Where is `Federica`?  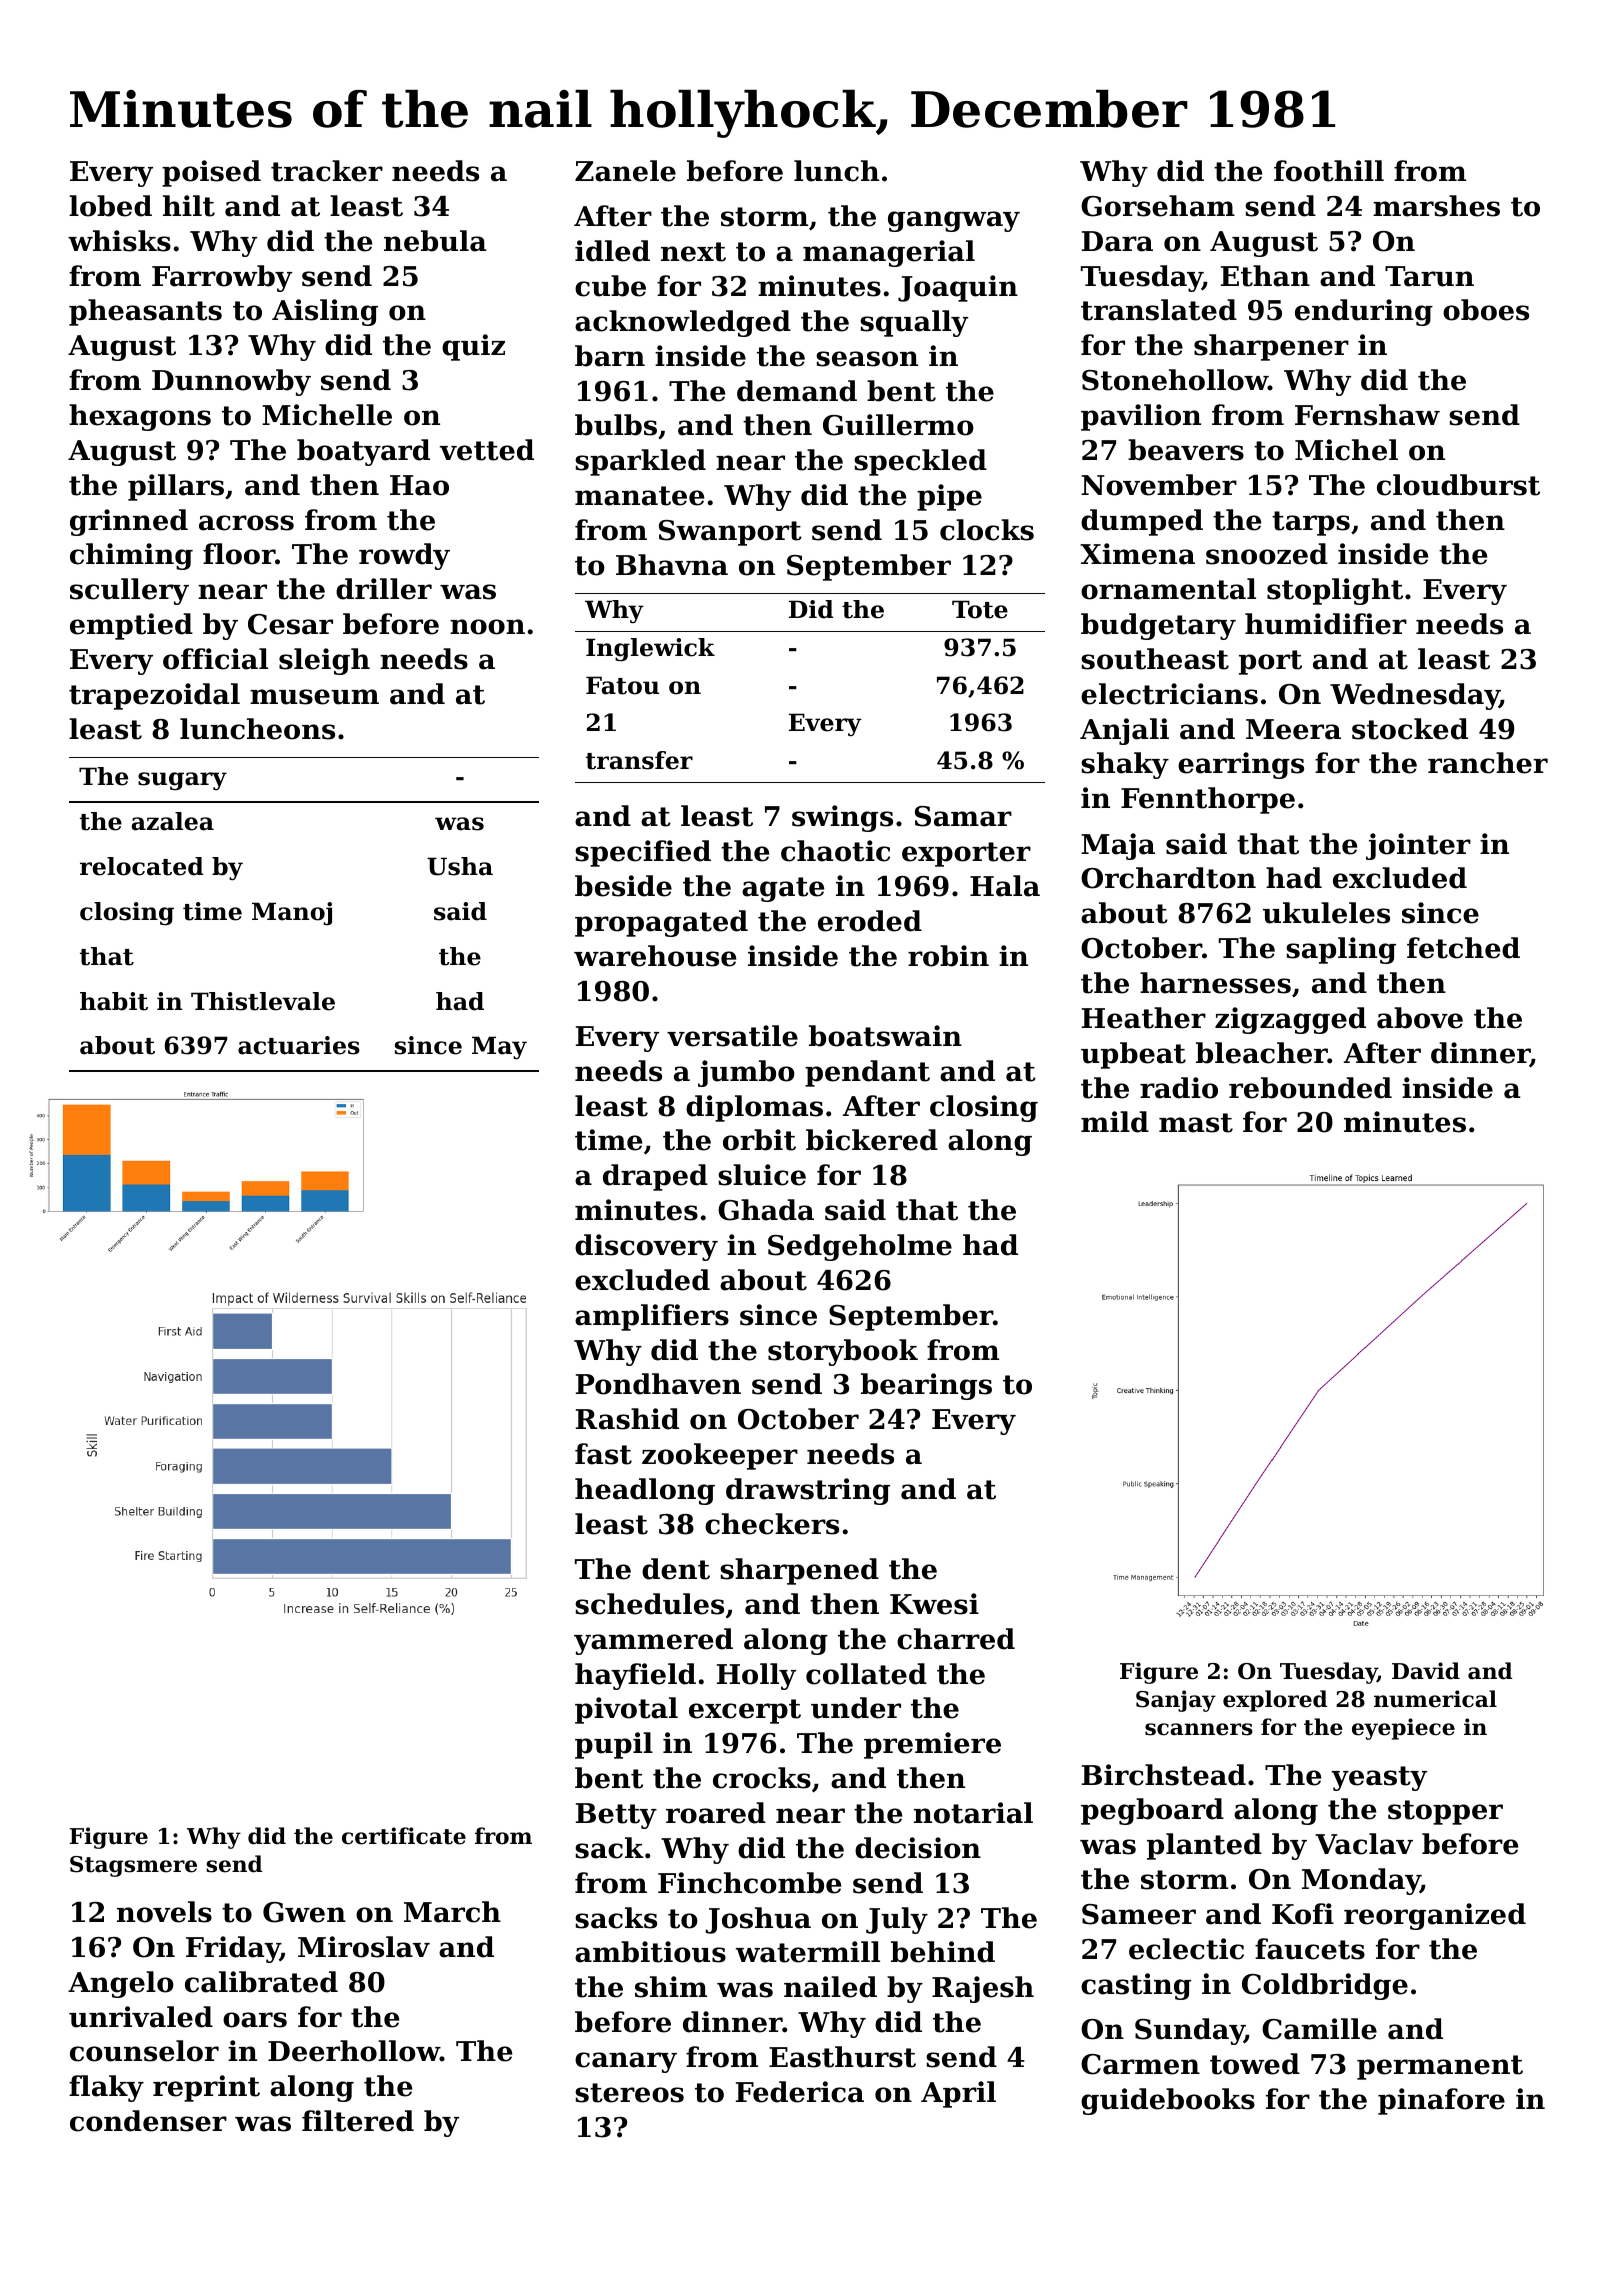 Federica is located at coordinates (800, 2092).
